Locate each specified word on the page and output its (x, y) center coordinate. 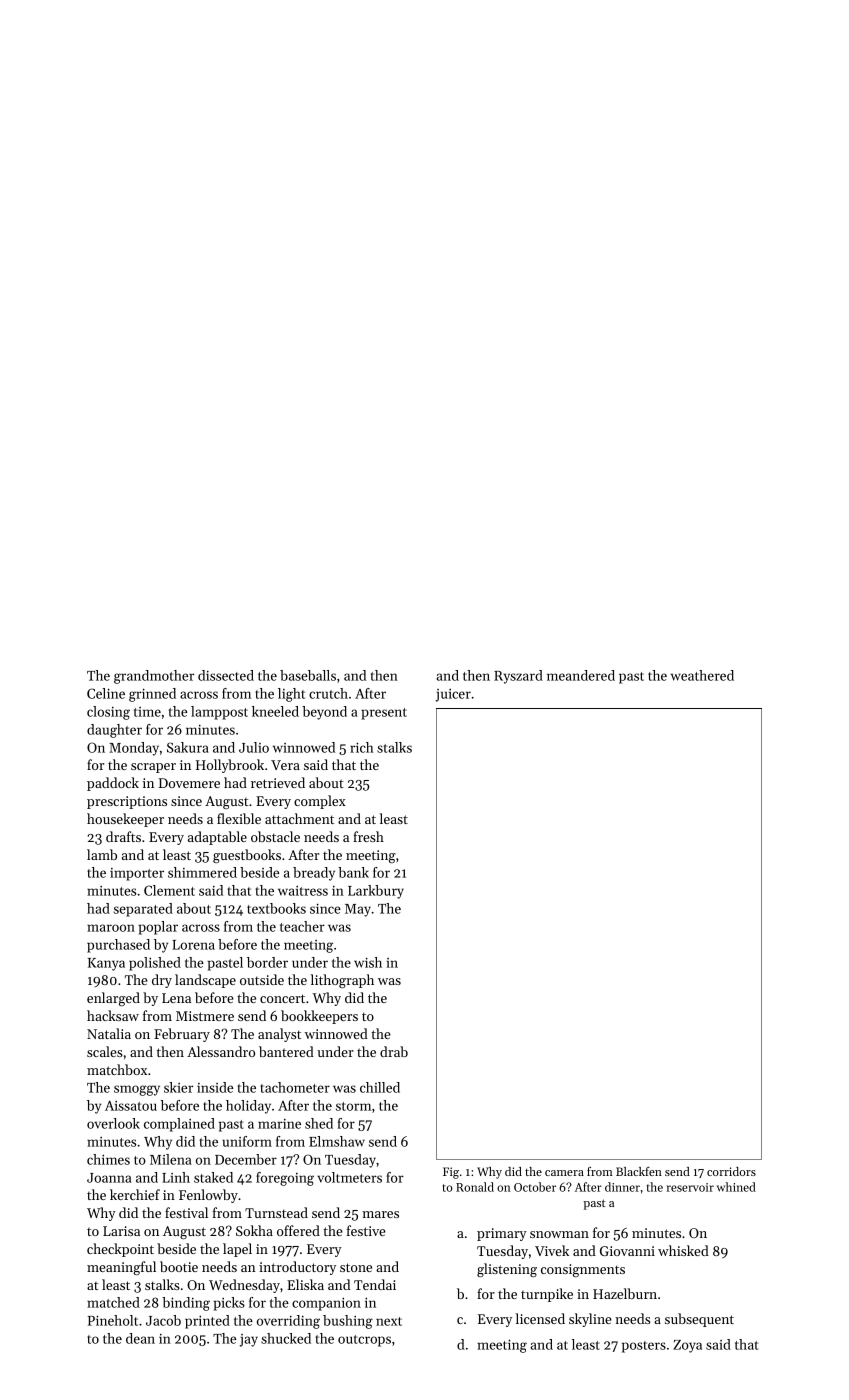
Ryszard (518, 677)
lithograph (342, 981)
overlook (113, 1123)
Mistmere (205, 1016)
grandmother (154, 677)
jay (248, 1340)
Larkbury (376, 892)
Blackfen (639, 1171)
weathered (702, 675)
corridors (731, 1171)
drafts (123, 836)
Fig (451, 1173)
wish (368, 962)
